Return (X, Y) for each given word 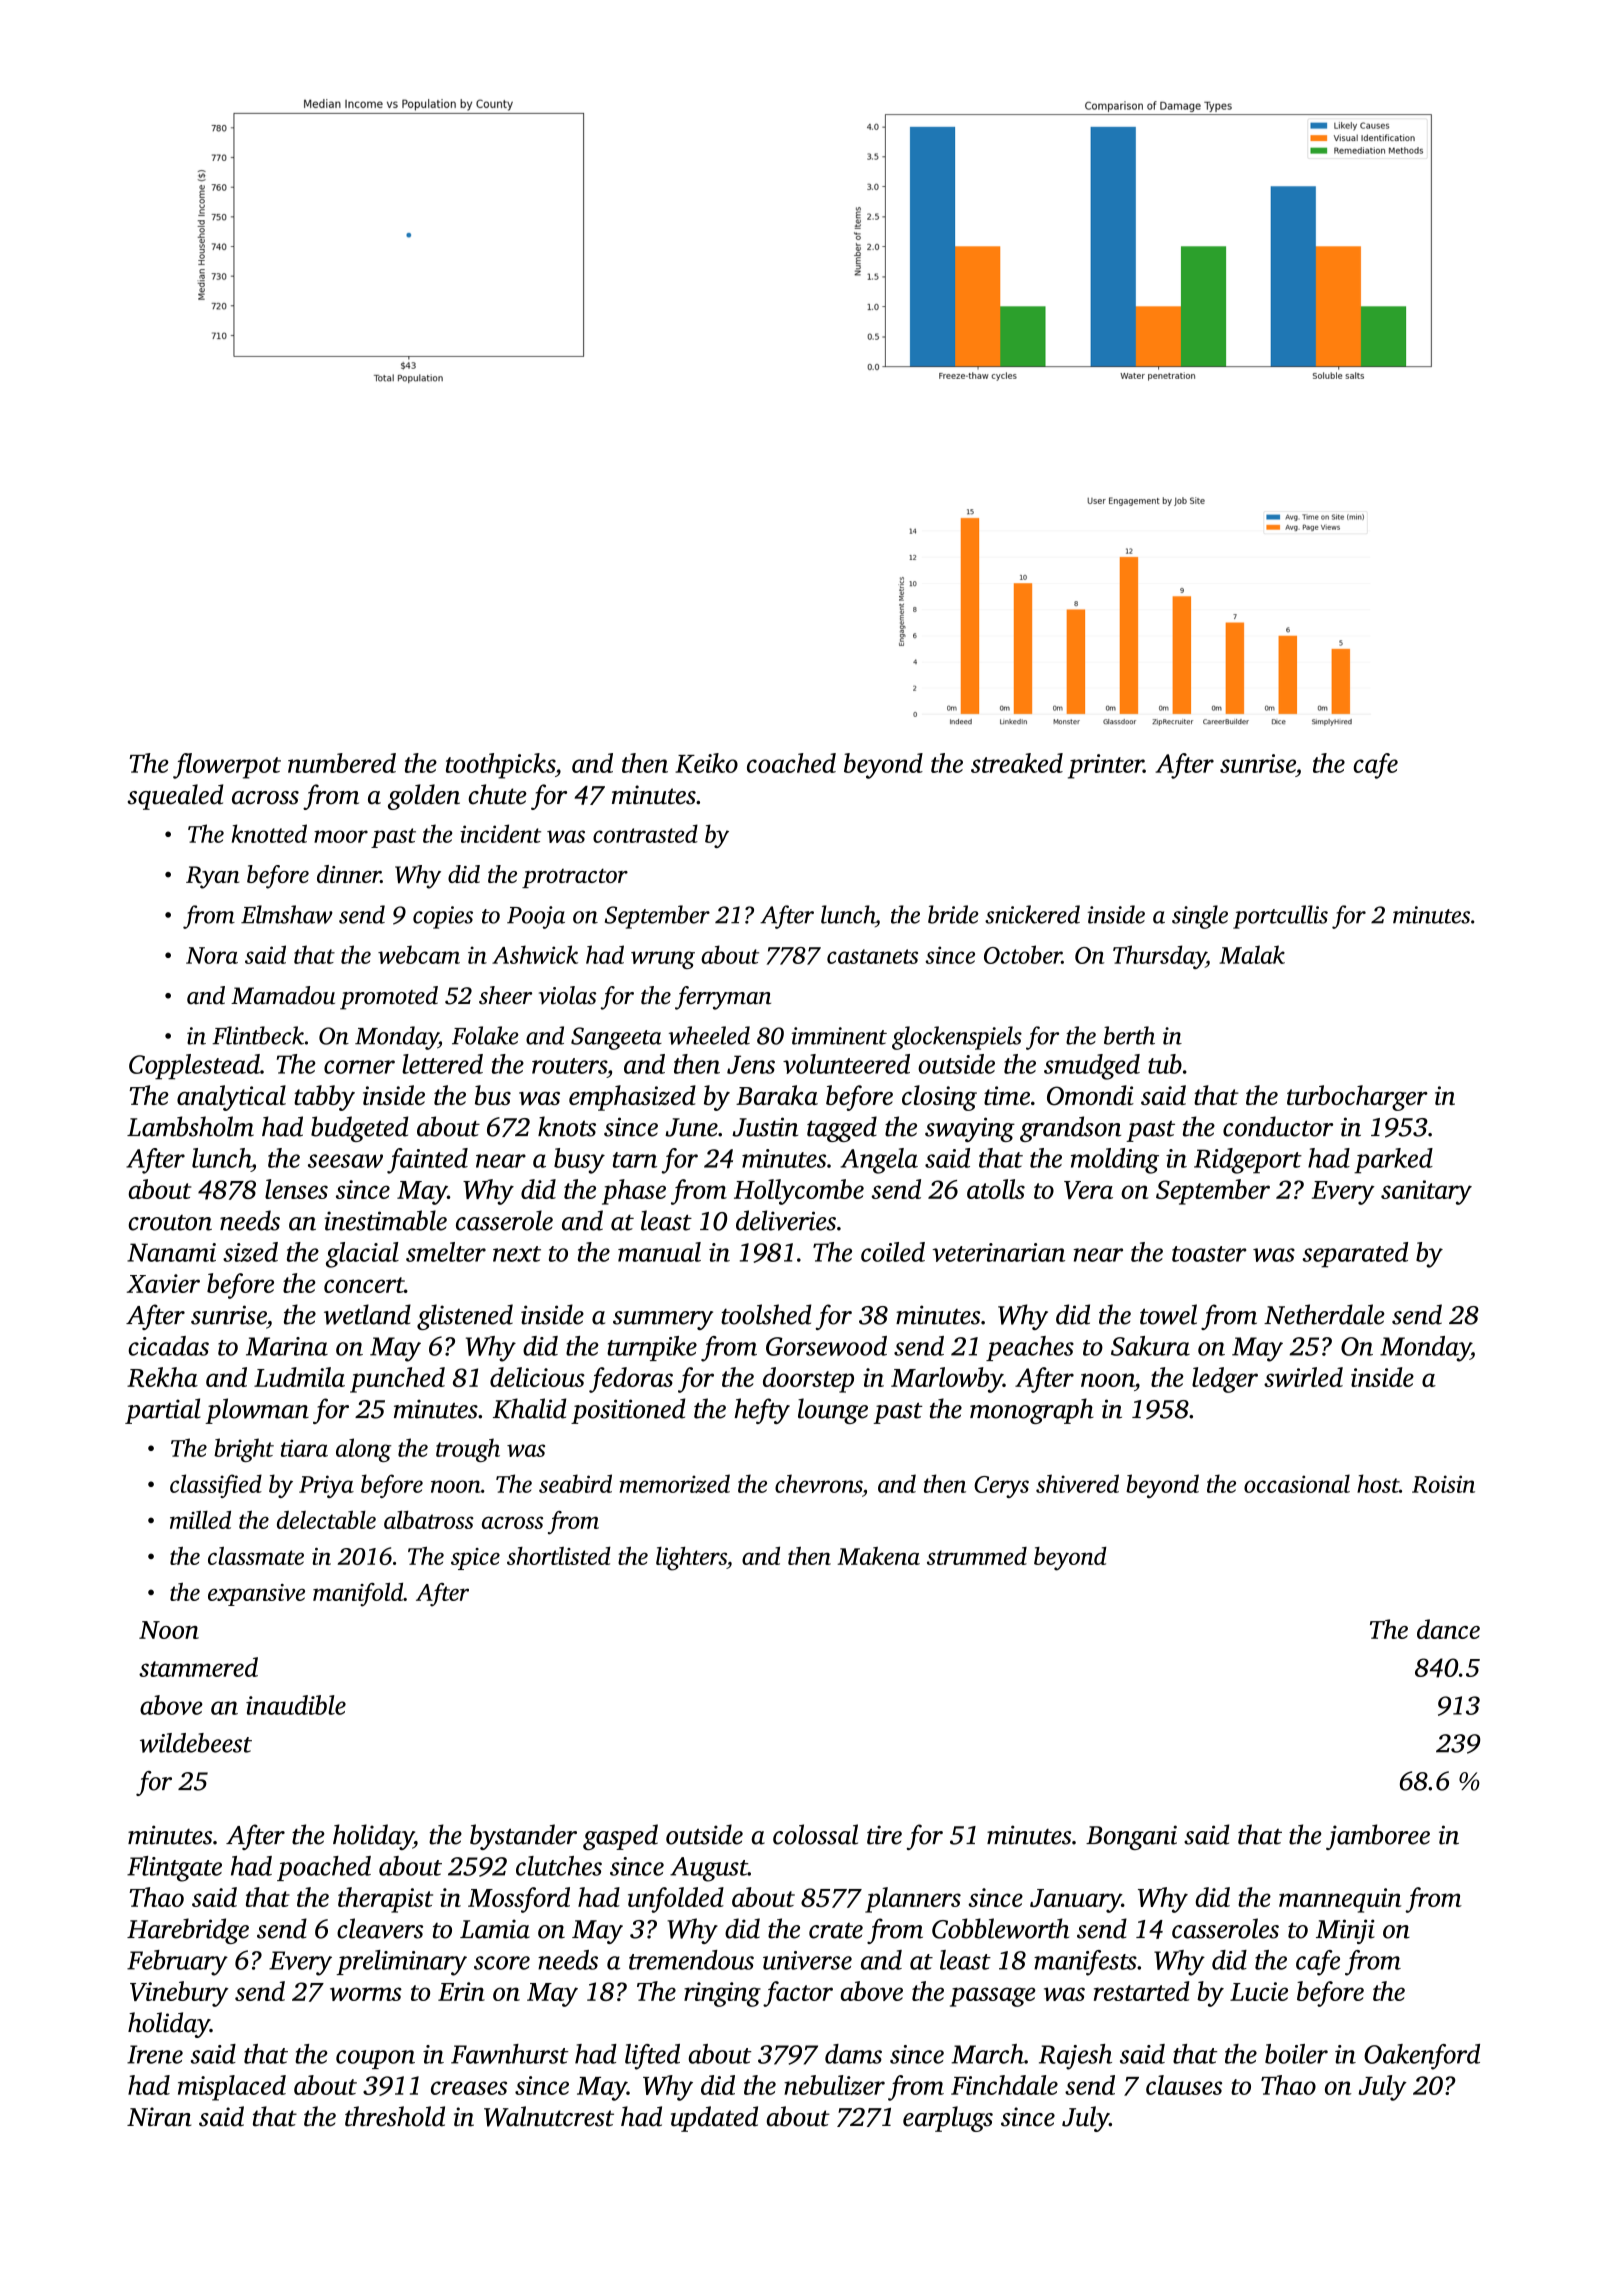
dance (1448, 1629)
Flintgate (174, 1869)
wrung (663, 960)
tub (1165, 1064)
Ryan (212, 877)
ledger (1225, 1380)
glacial (362, 1255)
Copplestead (194, 1067)
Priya (326, 1486)
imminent (839, 1036)
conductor (1278, 1126)
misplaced (232, 2088)
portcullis (1280, 917)
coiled (893, 1252)
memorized (674, 1483)
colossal (815, 1834)
